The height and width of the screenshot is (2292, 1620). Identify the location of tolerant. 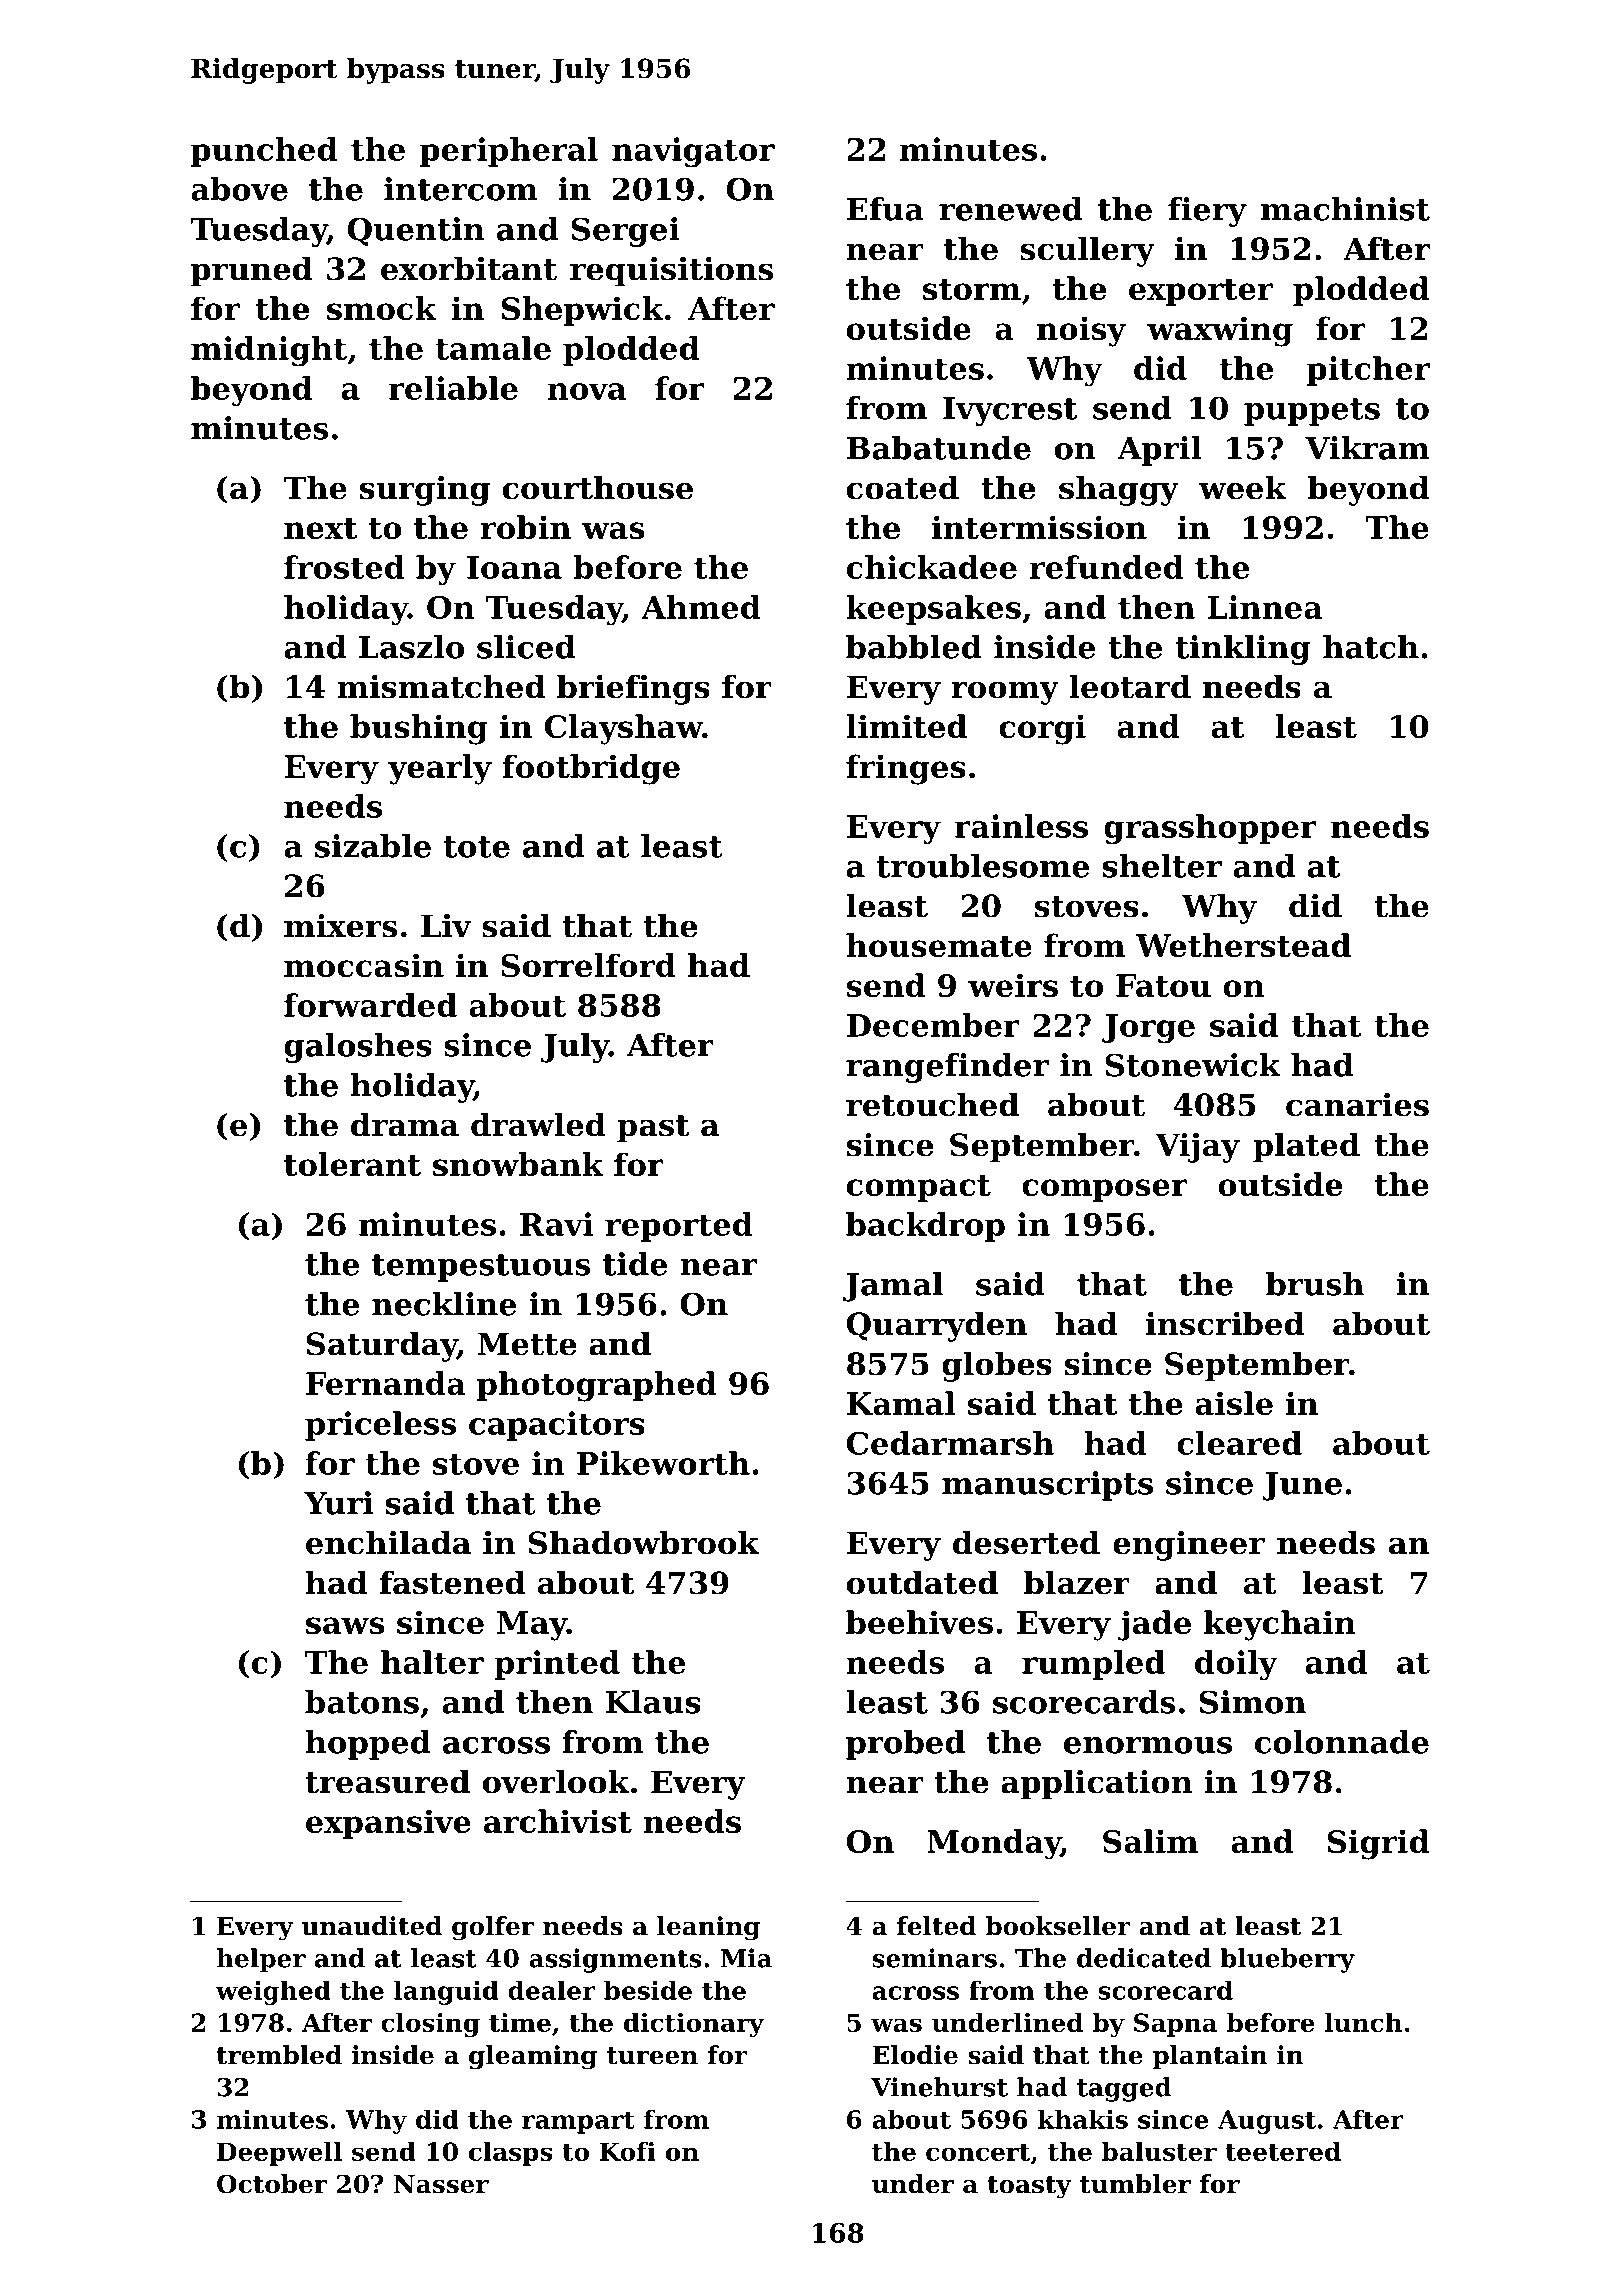
(352, 1164).
